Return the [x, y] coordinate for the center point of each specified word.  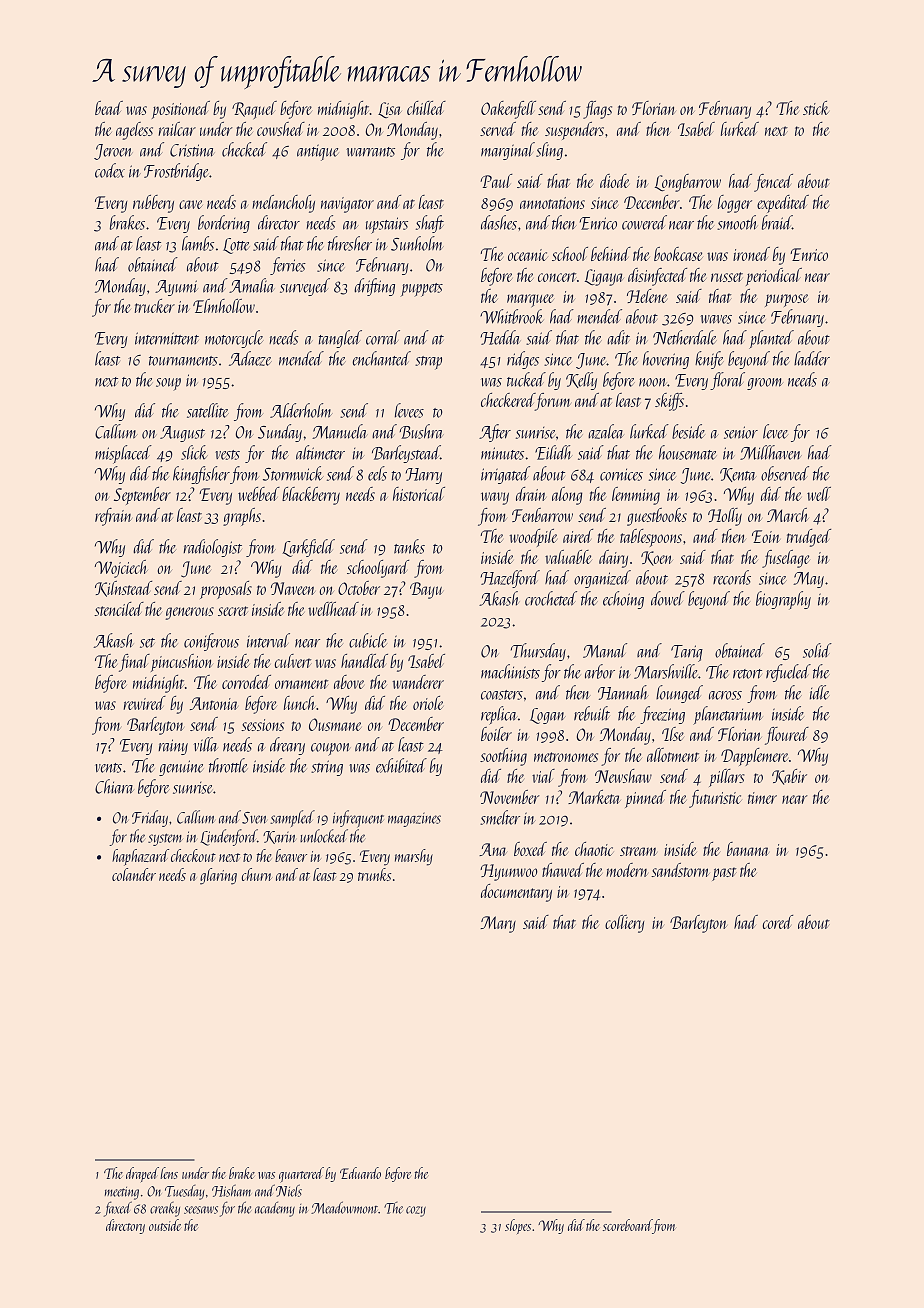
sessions [262, 725]
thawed [563, 870]
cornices [621, 474]
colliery [624, 924]
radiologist [212, 548]
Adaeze [250, 358]
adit [618, 337]
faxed [118, 1209]
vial [543, 776]
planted [771, 339]
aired [578, 536]
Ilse [673, 734]
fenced [773, 183]
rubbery [153, 204]
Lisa [390, 110]
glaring [218, 876]
